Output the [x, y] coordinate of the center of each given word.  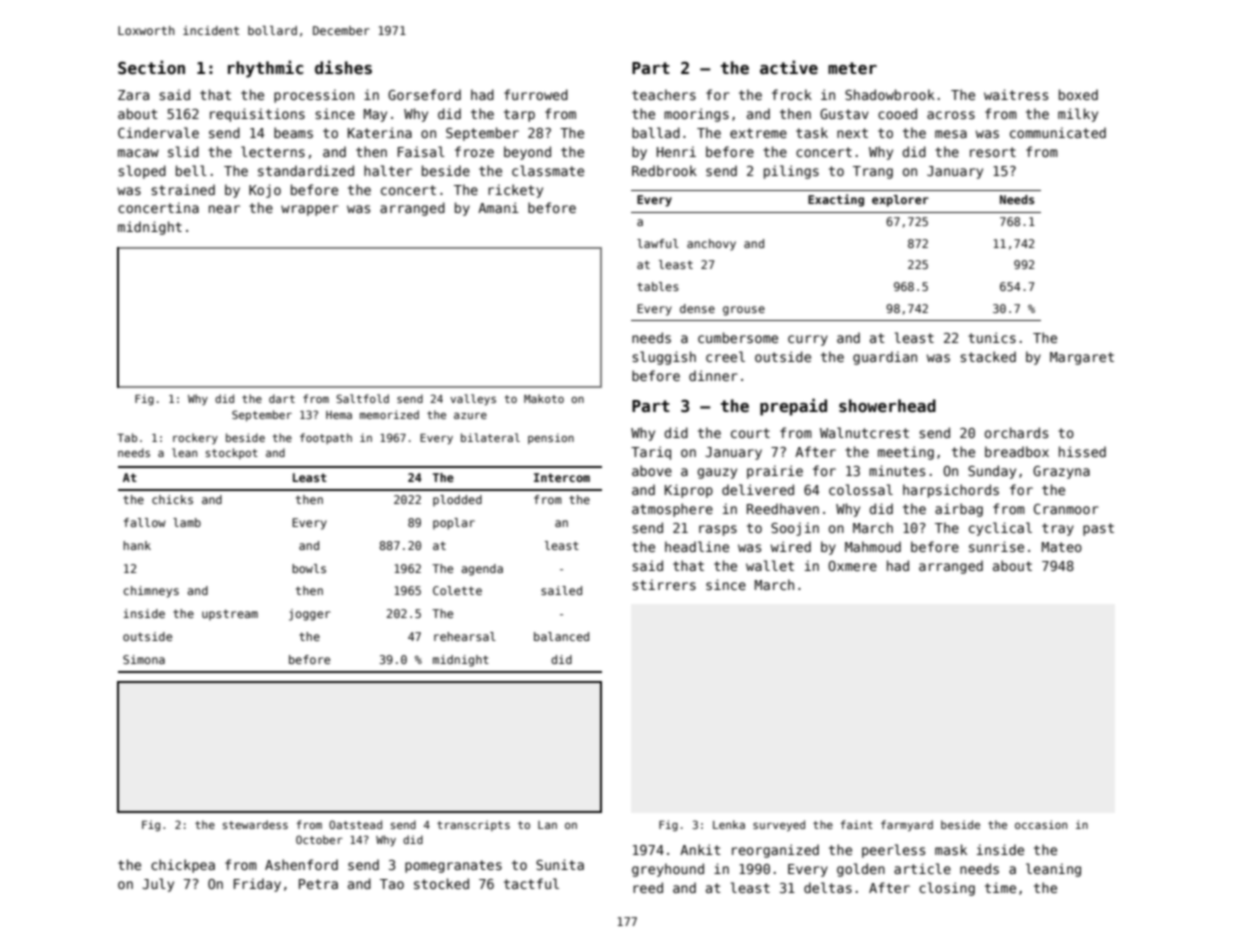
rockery [195, 438]
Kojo [265, 191]
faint [856, 824]
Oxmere [852, 566]
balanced [561, 636]
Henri [676, 151]
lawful [658, 243]
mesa [951, 134]
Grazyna [1061, 472]
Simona [144, 659]
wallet [770, 565]
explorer [900, 201]
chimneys [151, 592]
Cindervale [158, 132]
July [158, 885]
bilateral [490, 437]
